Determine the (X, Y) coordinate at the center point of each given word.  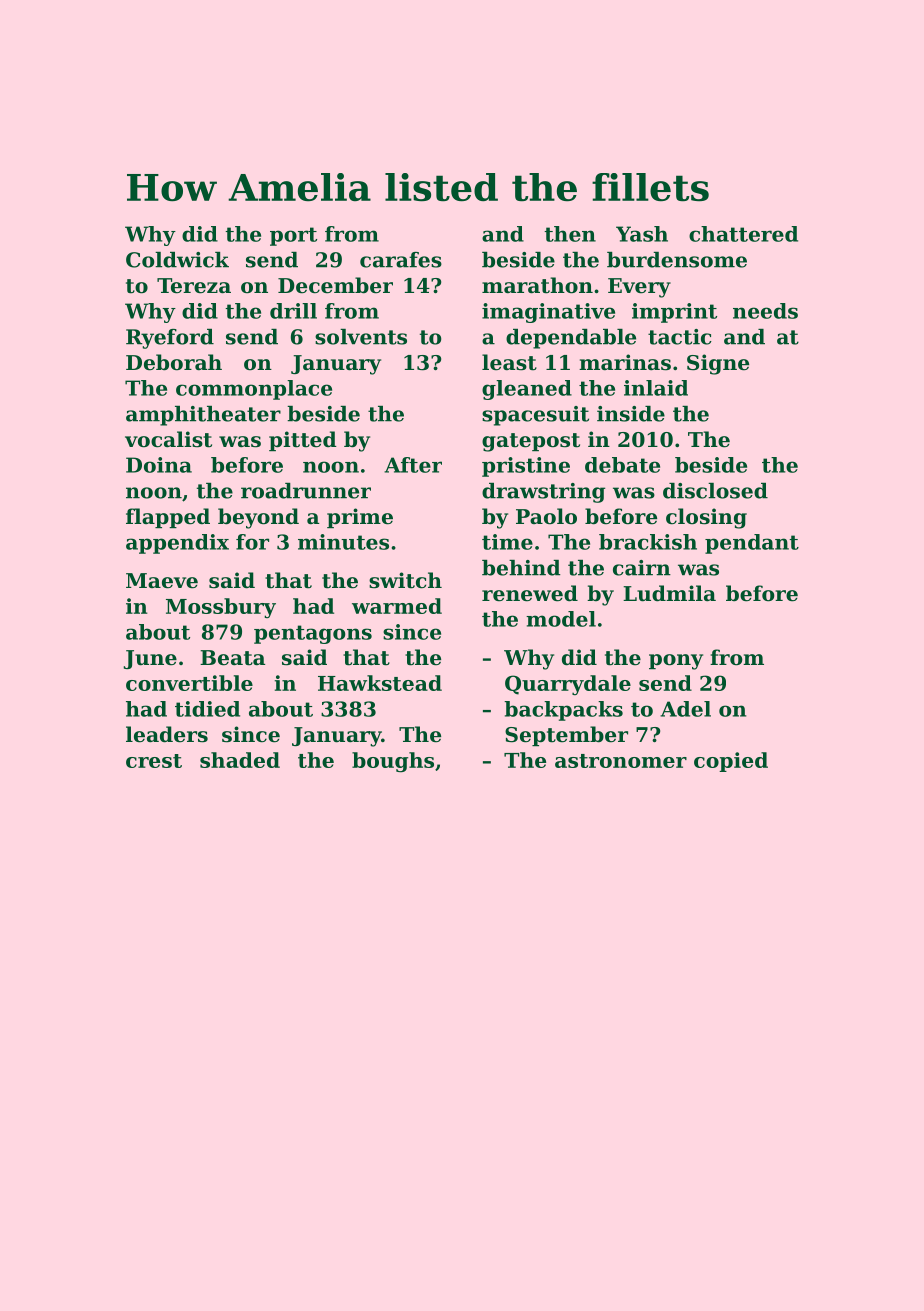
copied (731, 762)
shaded (240, 760)
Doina (159, 465)
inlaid (656, 388)
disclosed (715, 491)
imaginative (548, 313)
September (566, 736)
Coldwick (177, 260)
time (507, 542)
